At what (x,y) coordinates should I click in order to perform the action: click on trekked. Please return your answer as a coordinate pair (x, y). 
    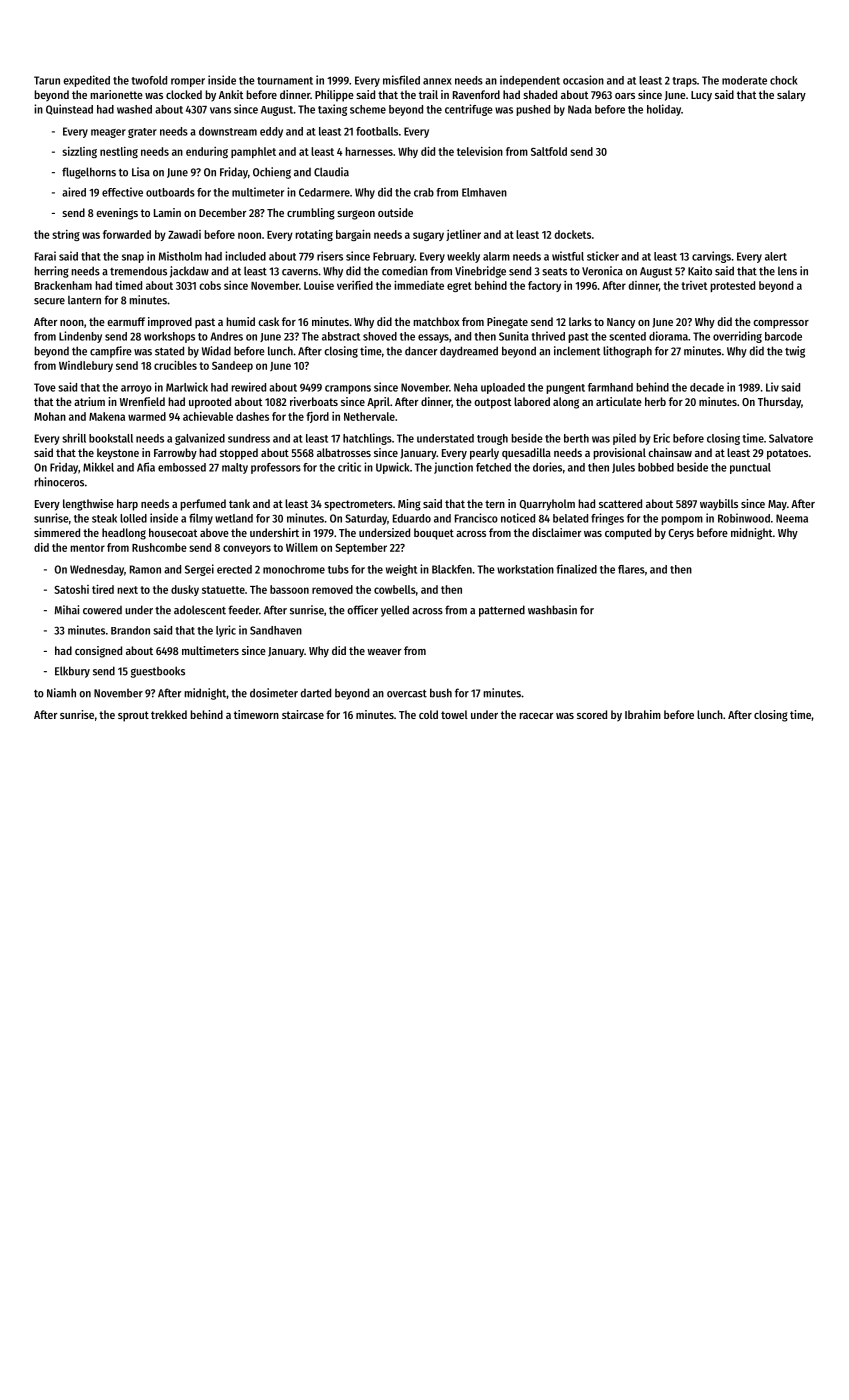
    Looking at the image, I should click on (169, 714).
